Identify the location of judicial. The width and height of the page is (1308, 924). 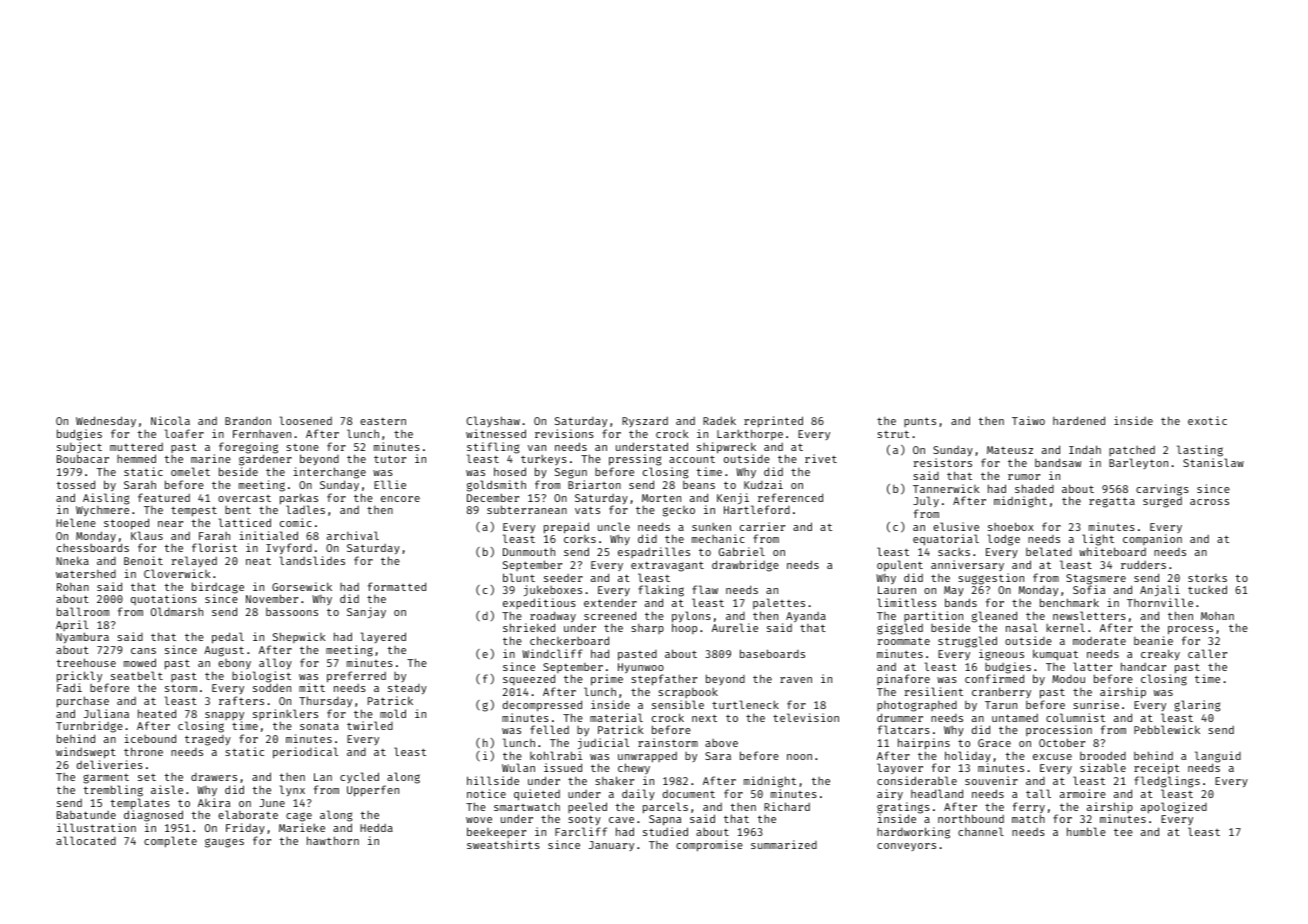
(603, 743).
